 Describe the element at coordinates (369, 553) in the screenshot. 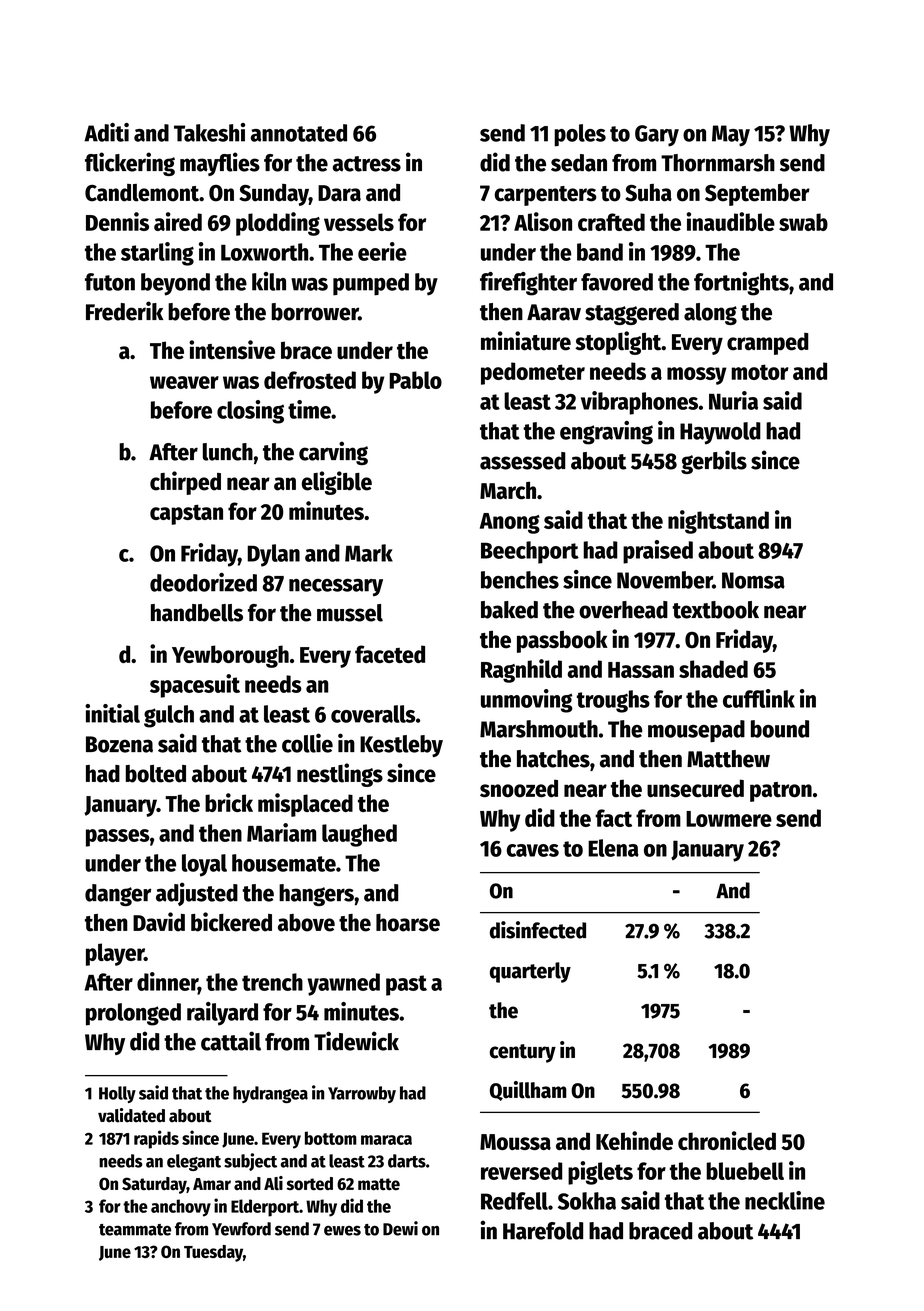

I see `Mark` at that location.
